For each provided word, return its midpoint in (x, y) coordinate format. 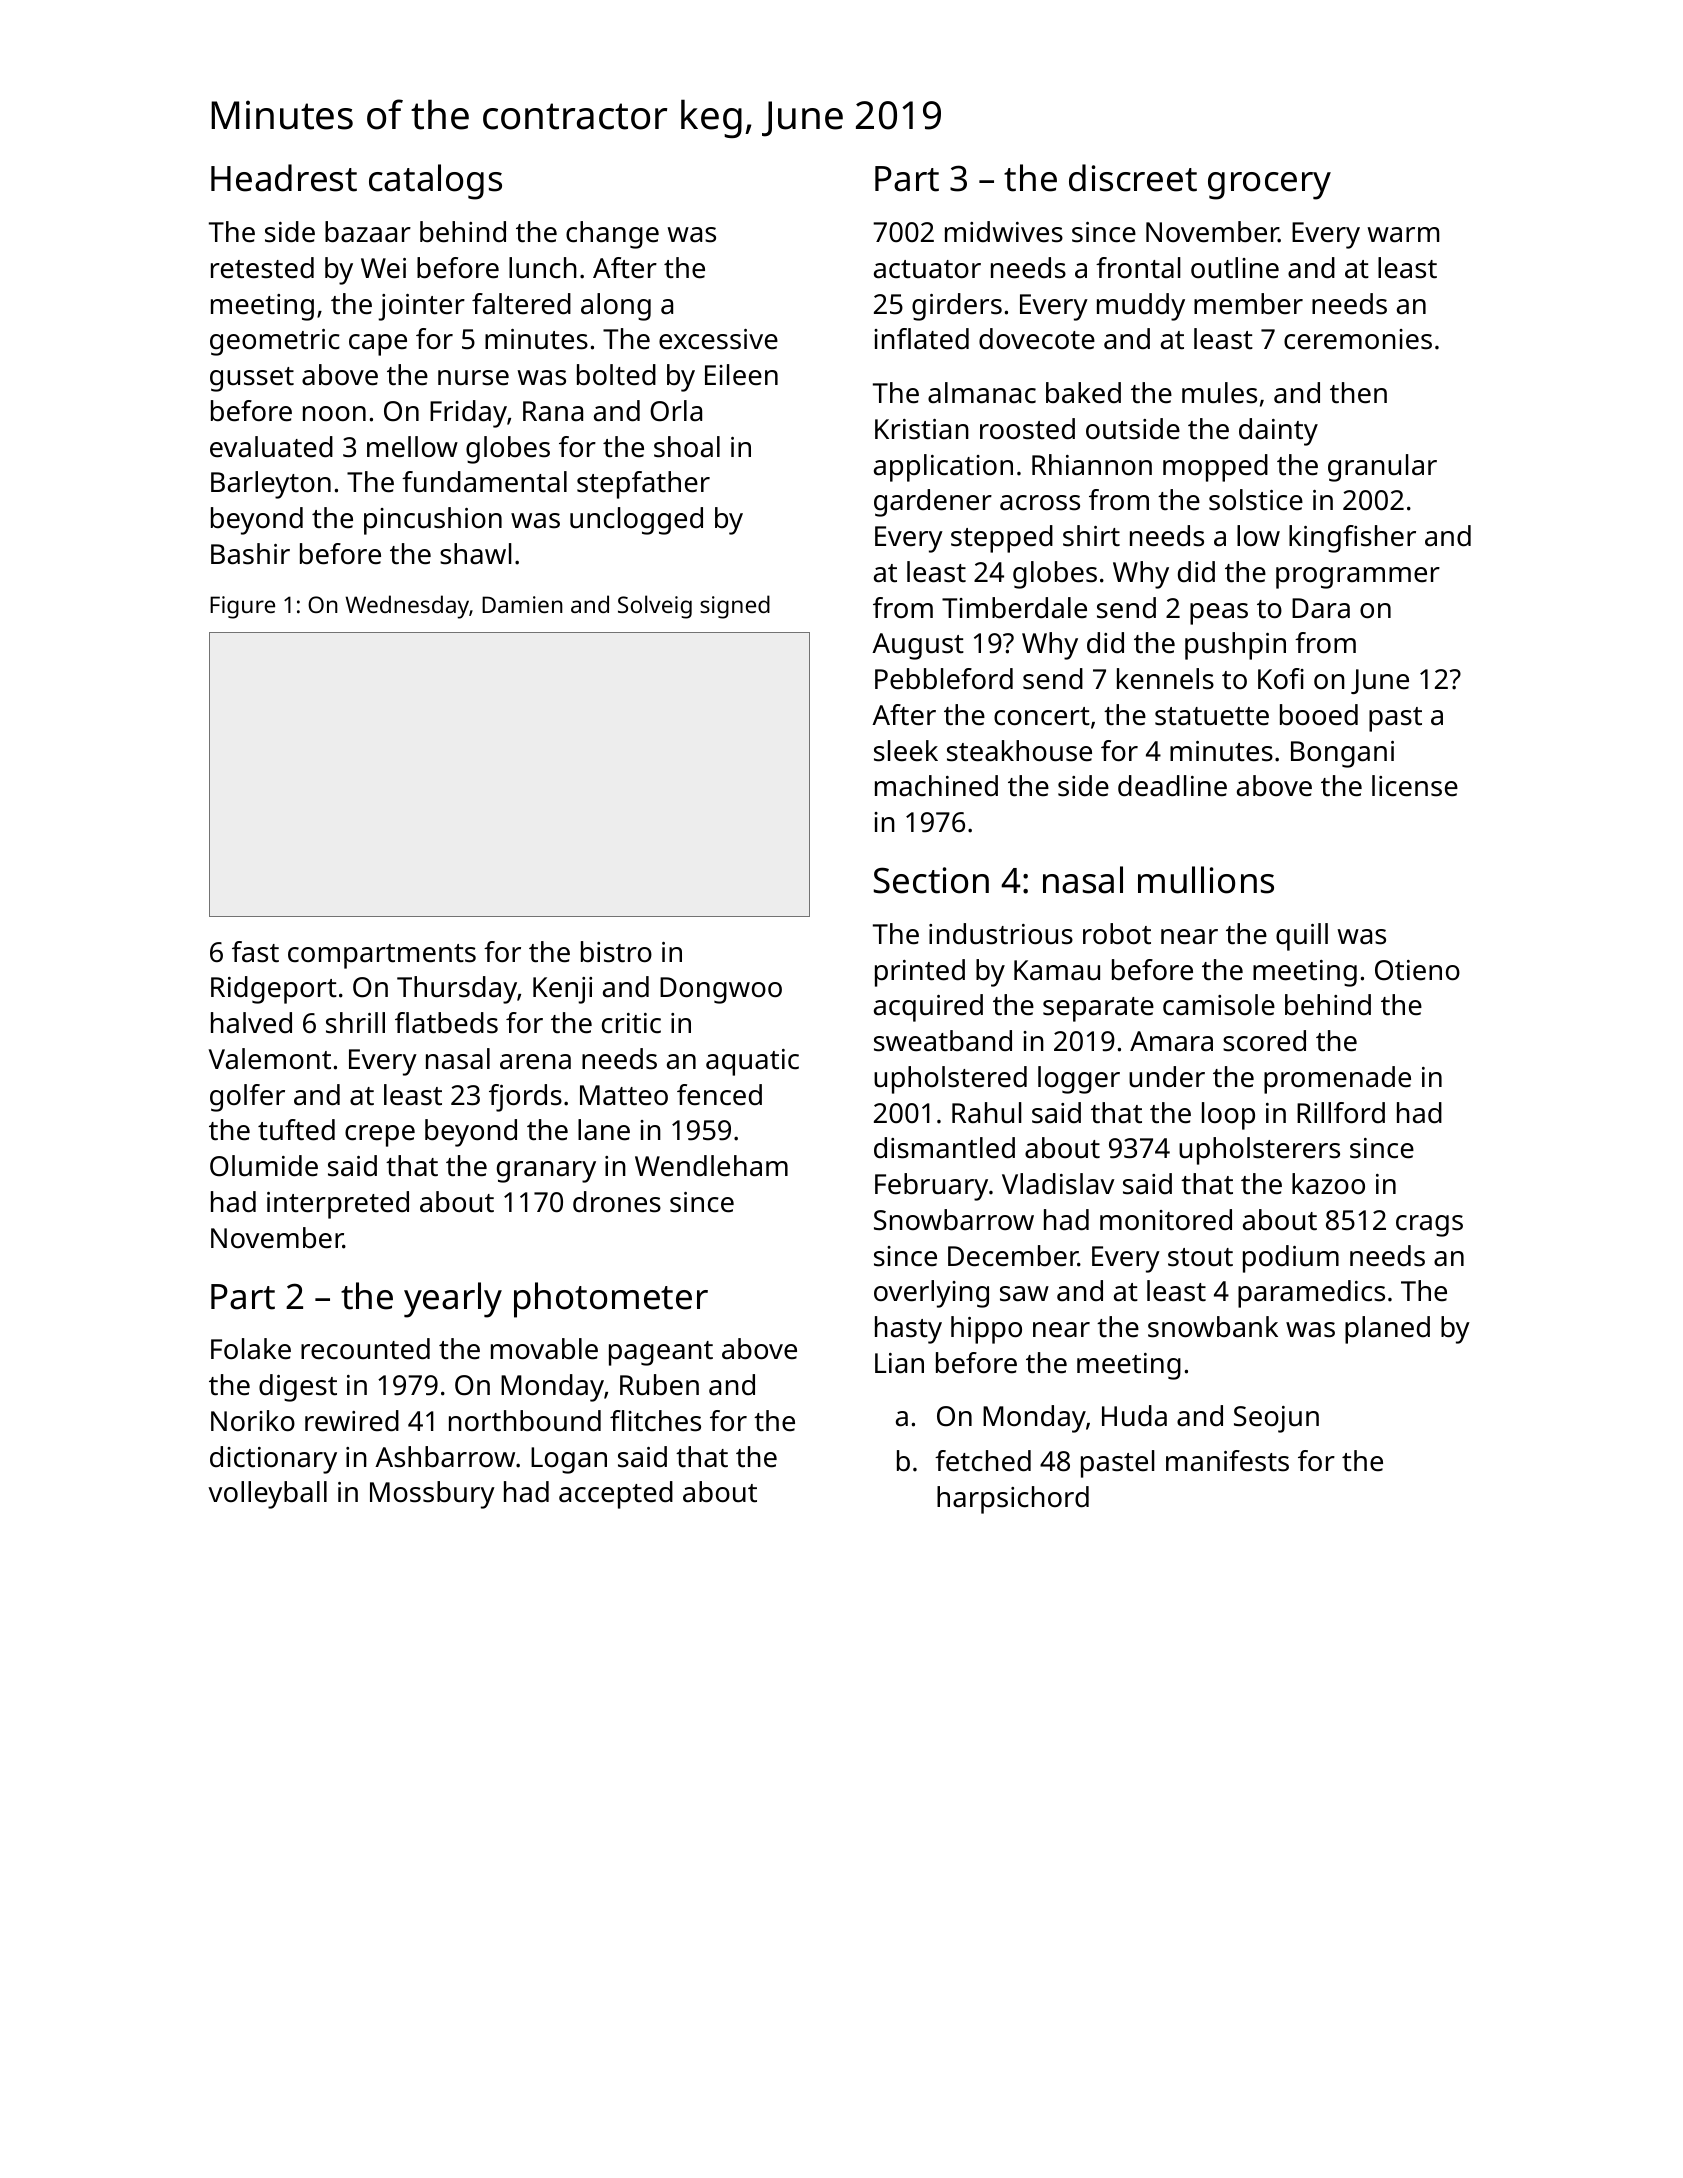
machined (936, 786)
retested (262, 268)
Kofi (1281, 678)
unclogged (636, 521)
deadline (1172, 786)
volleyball (267, 1495)
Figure (242, 607)
